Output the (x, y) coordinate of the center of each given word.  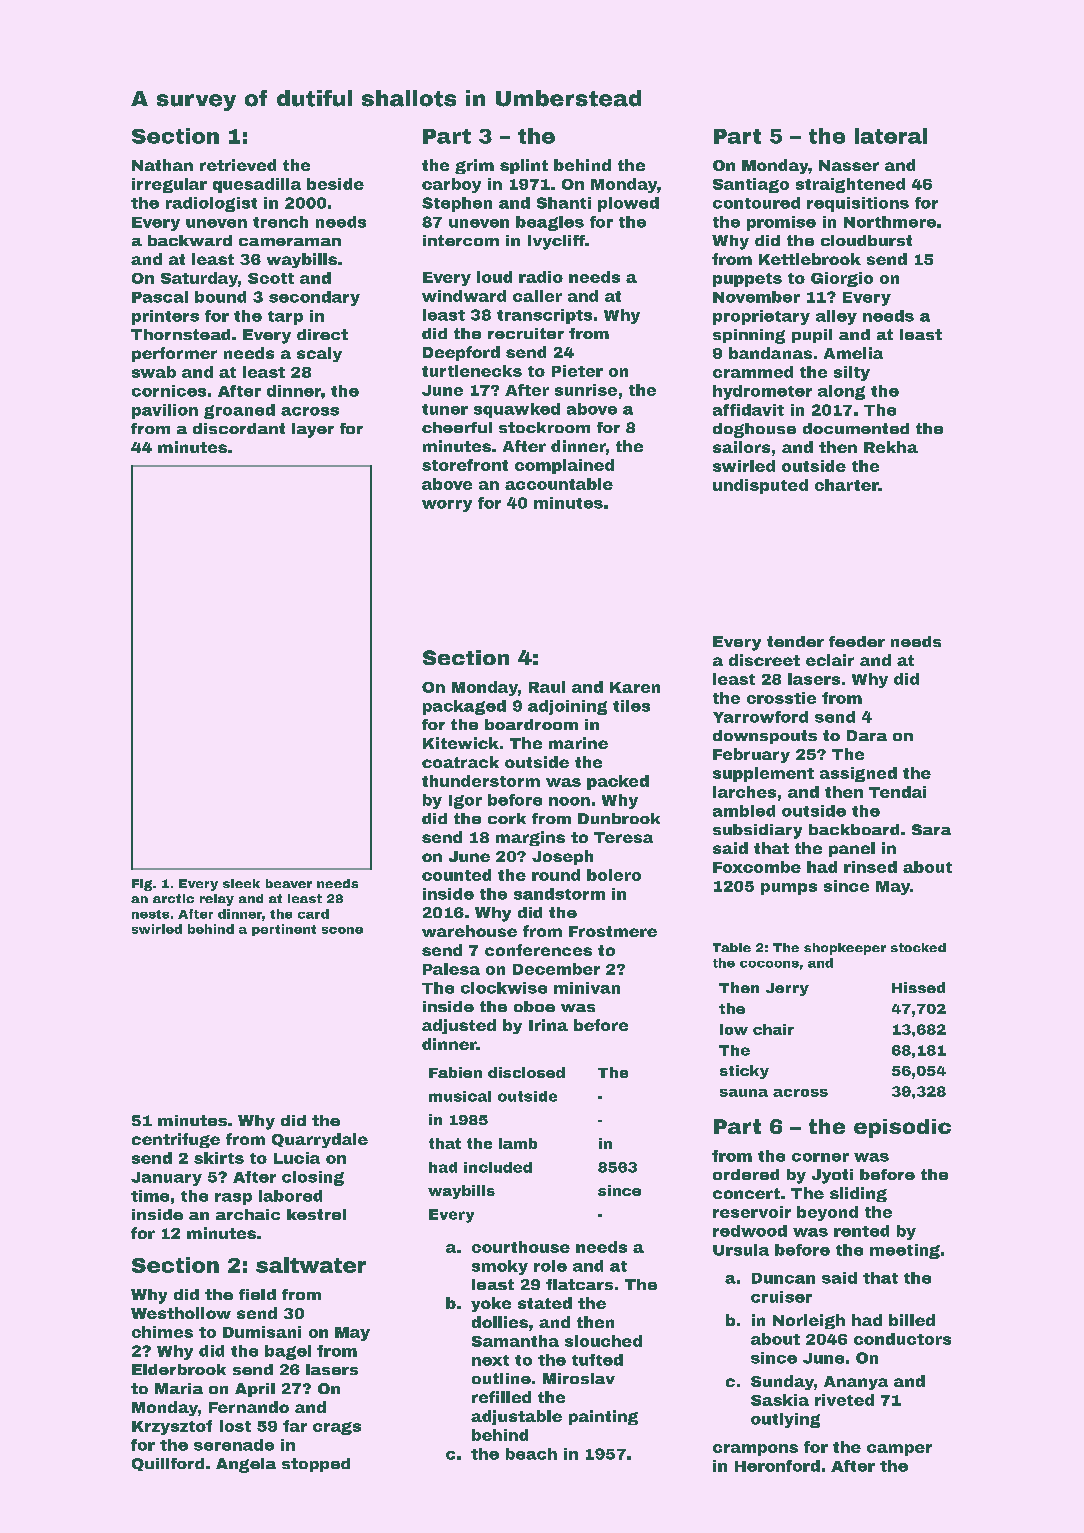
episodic (902, 1128)
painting (603, 1417)
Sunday (782, 1382)
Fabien (455, 1072)
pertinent (284, 930)
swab (154, 372)
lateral (891, 136)
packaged (464, 707)
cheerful (457, 427)
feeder (857, 641)
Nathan (162, 165)
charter (846, 485)
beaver (289, 883)
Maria (179, 1388)
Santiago (751, 185)
